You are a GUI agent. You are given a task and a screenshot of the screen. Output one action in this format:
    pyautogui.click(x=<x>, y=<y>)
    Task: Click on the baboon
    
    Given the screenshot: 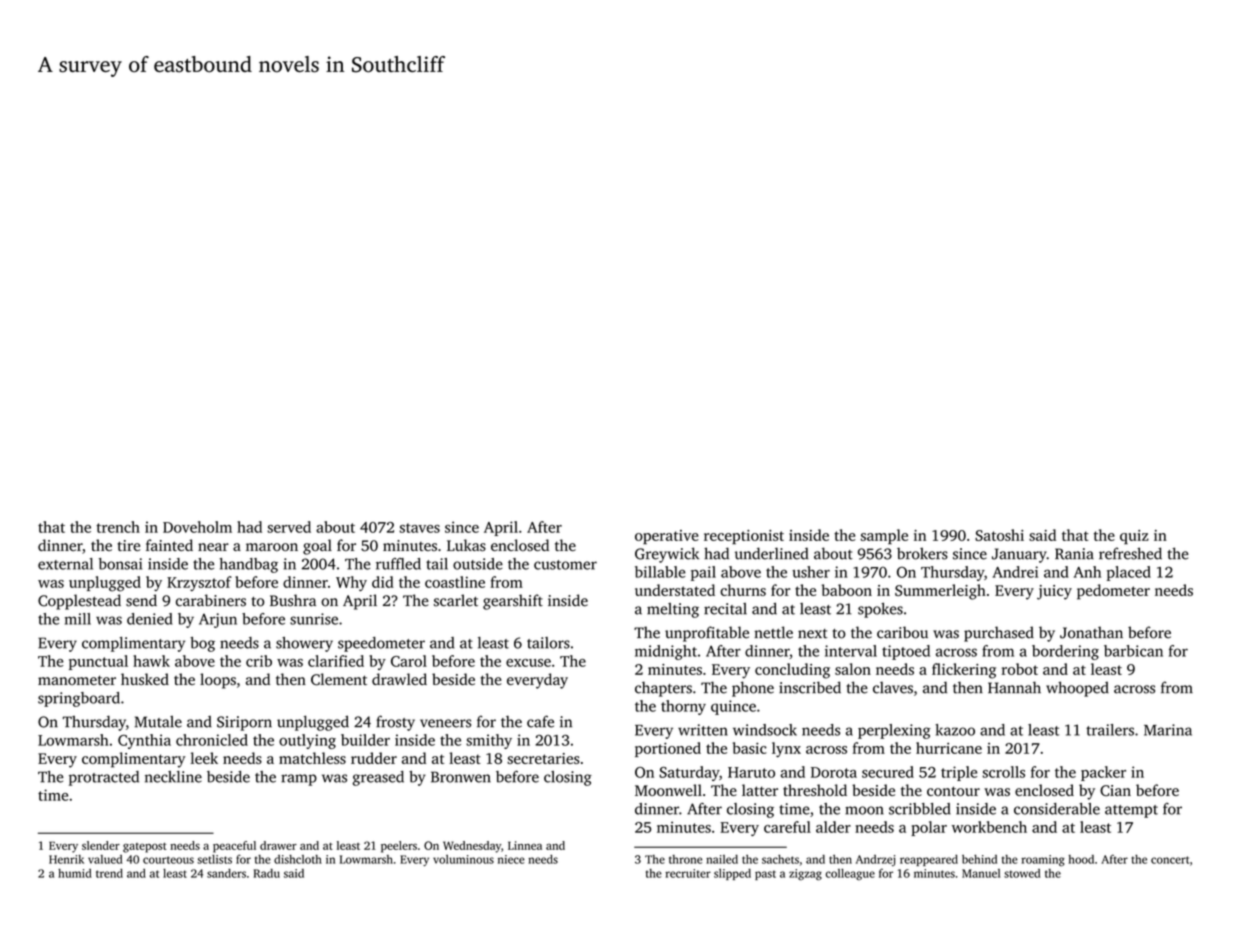 What is the action you would take?
    pyautogui.click(x=846, y=590)
